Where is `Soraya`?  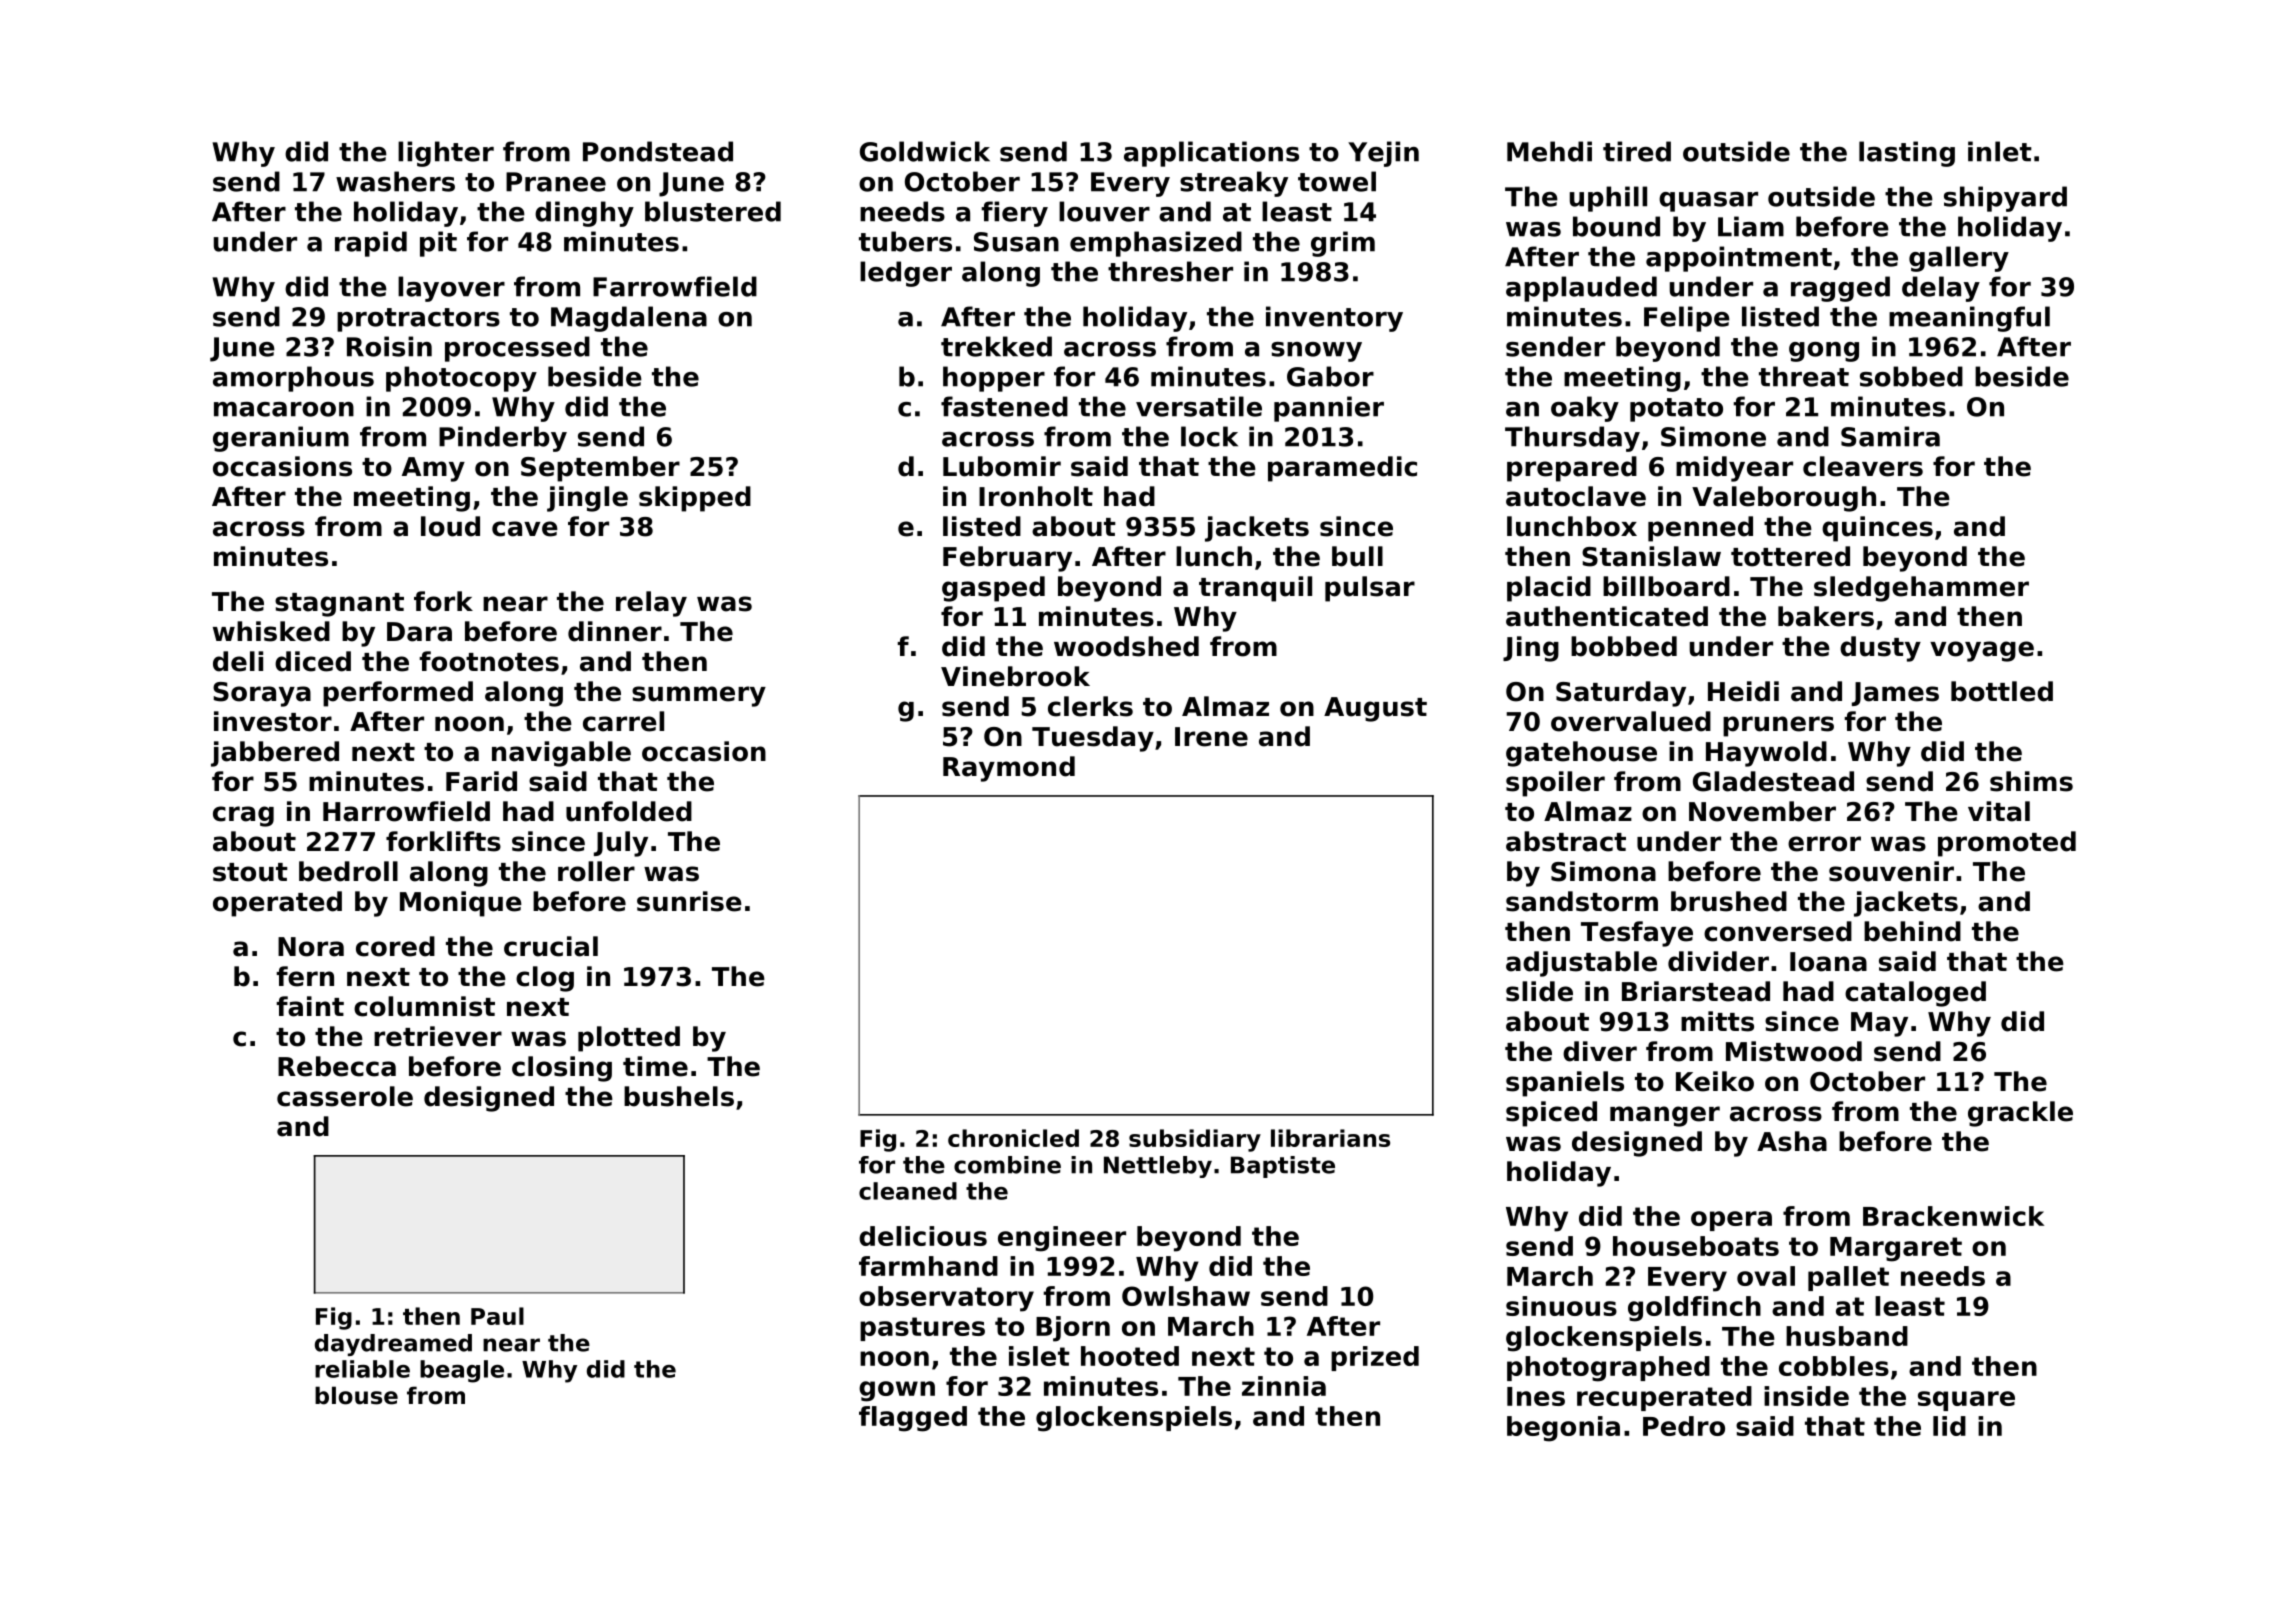
Soraya is located at coordinates (262, 694).
